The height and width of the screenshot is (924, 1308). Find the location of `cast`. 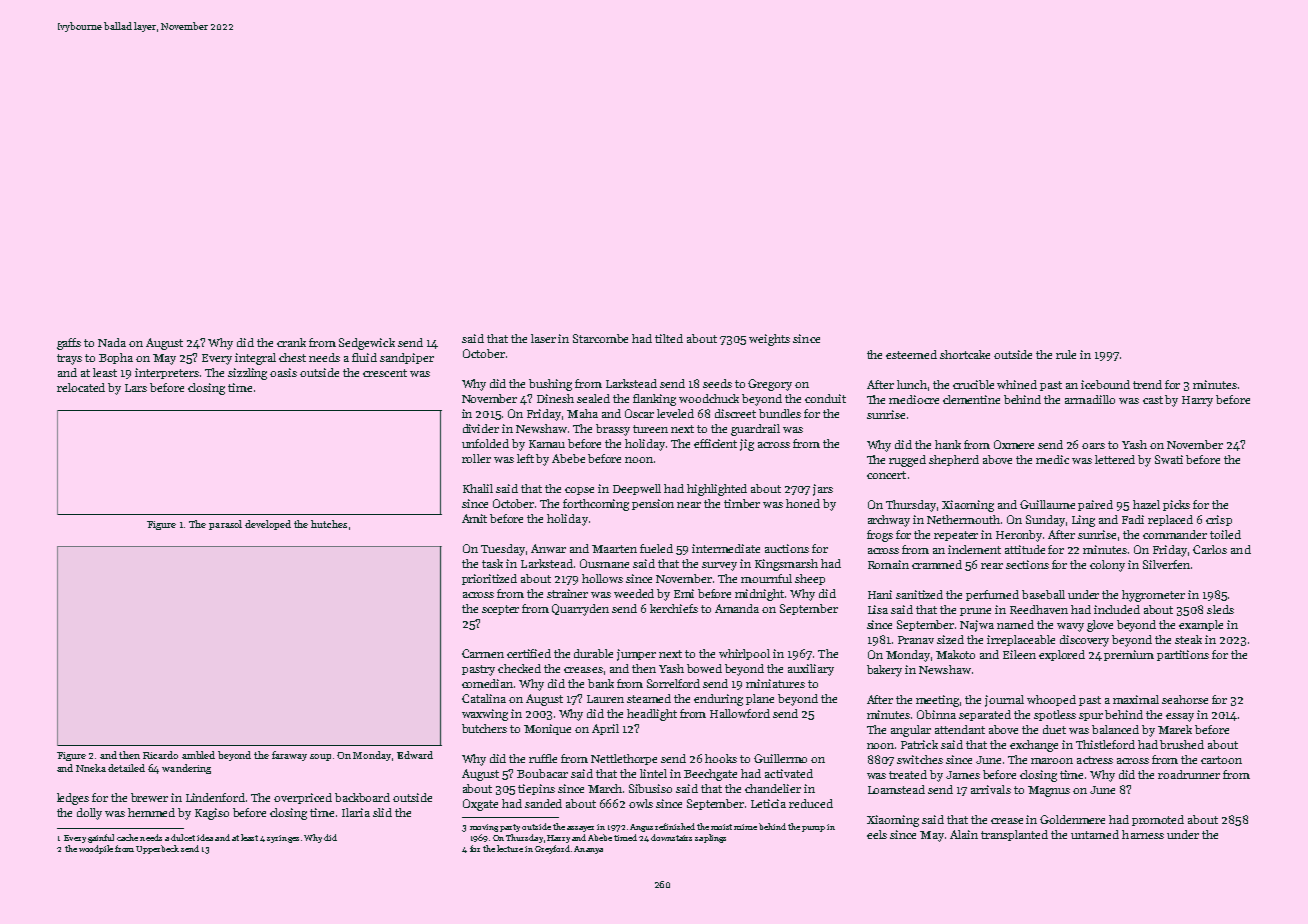

cast is located at coordinates (1153, 400).
